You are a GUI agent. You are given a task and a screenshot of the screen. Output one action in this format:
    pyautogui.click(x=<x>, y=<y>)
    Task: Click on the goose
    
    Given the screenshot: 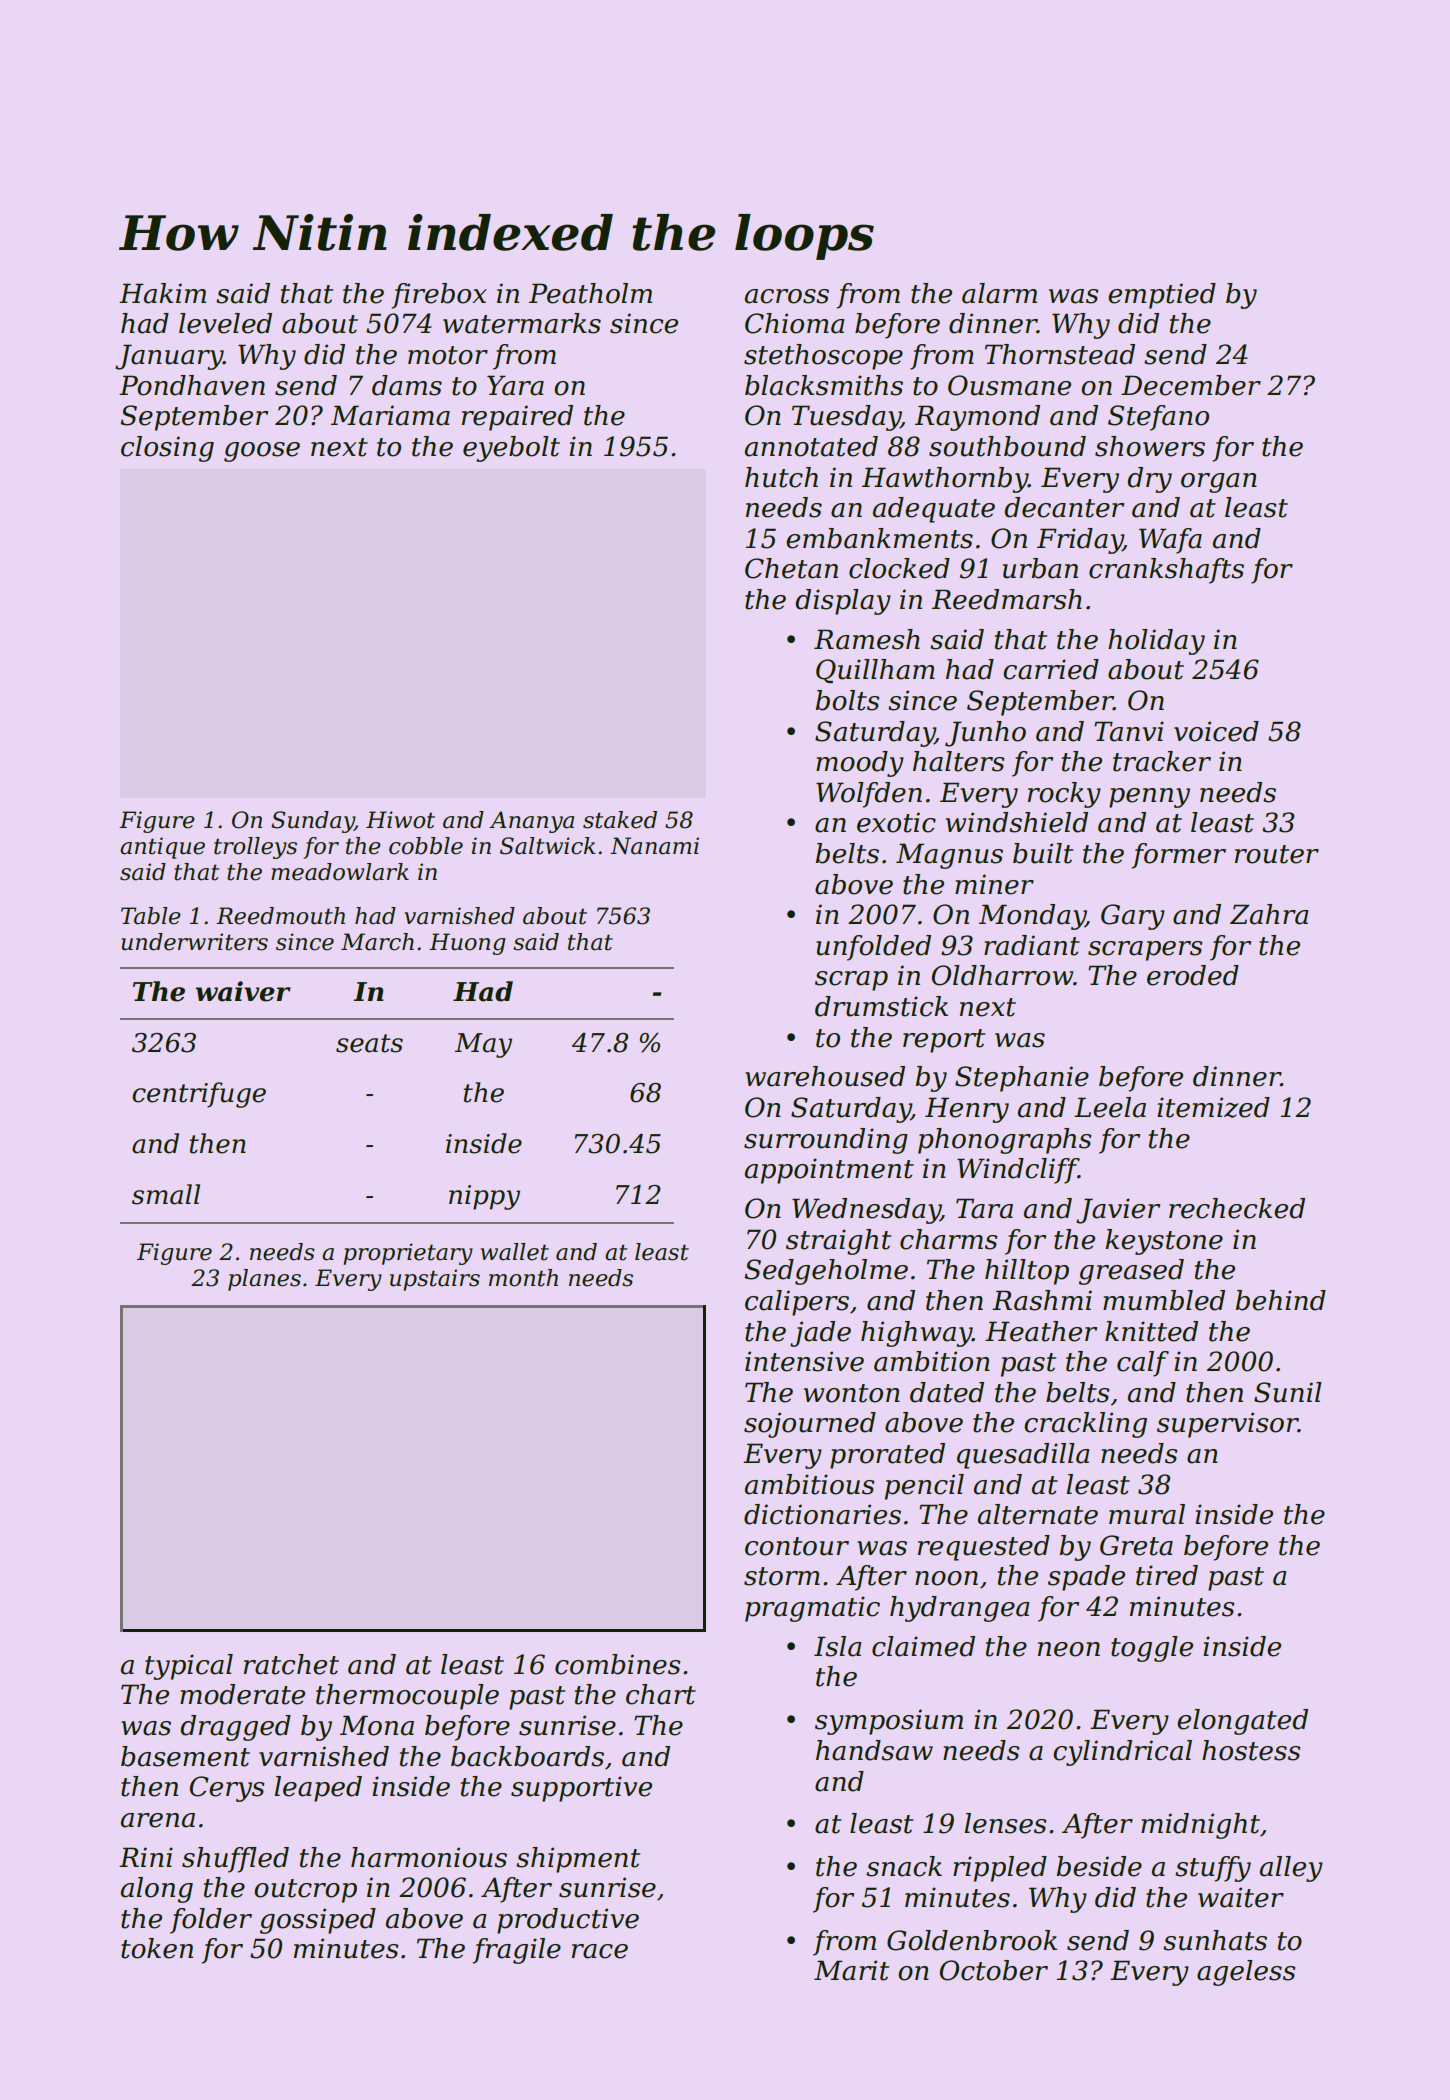 What is the action you would take?
    pyautogui.click(x=262, y=452)
